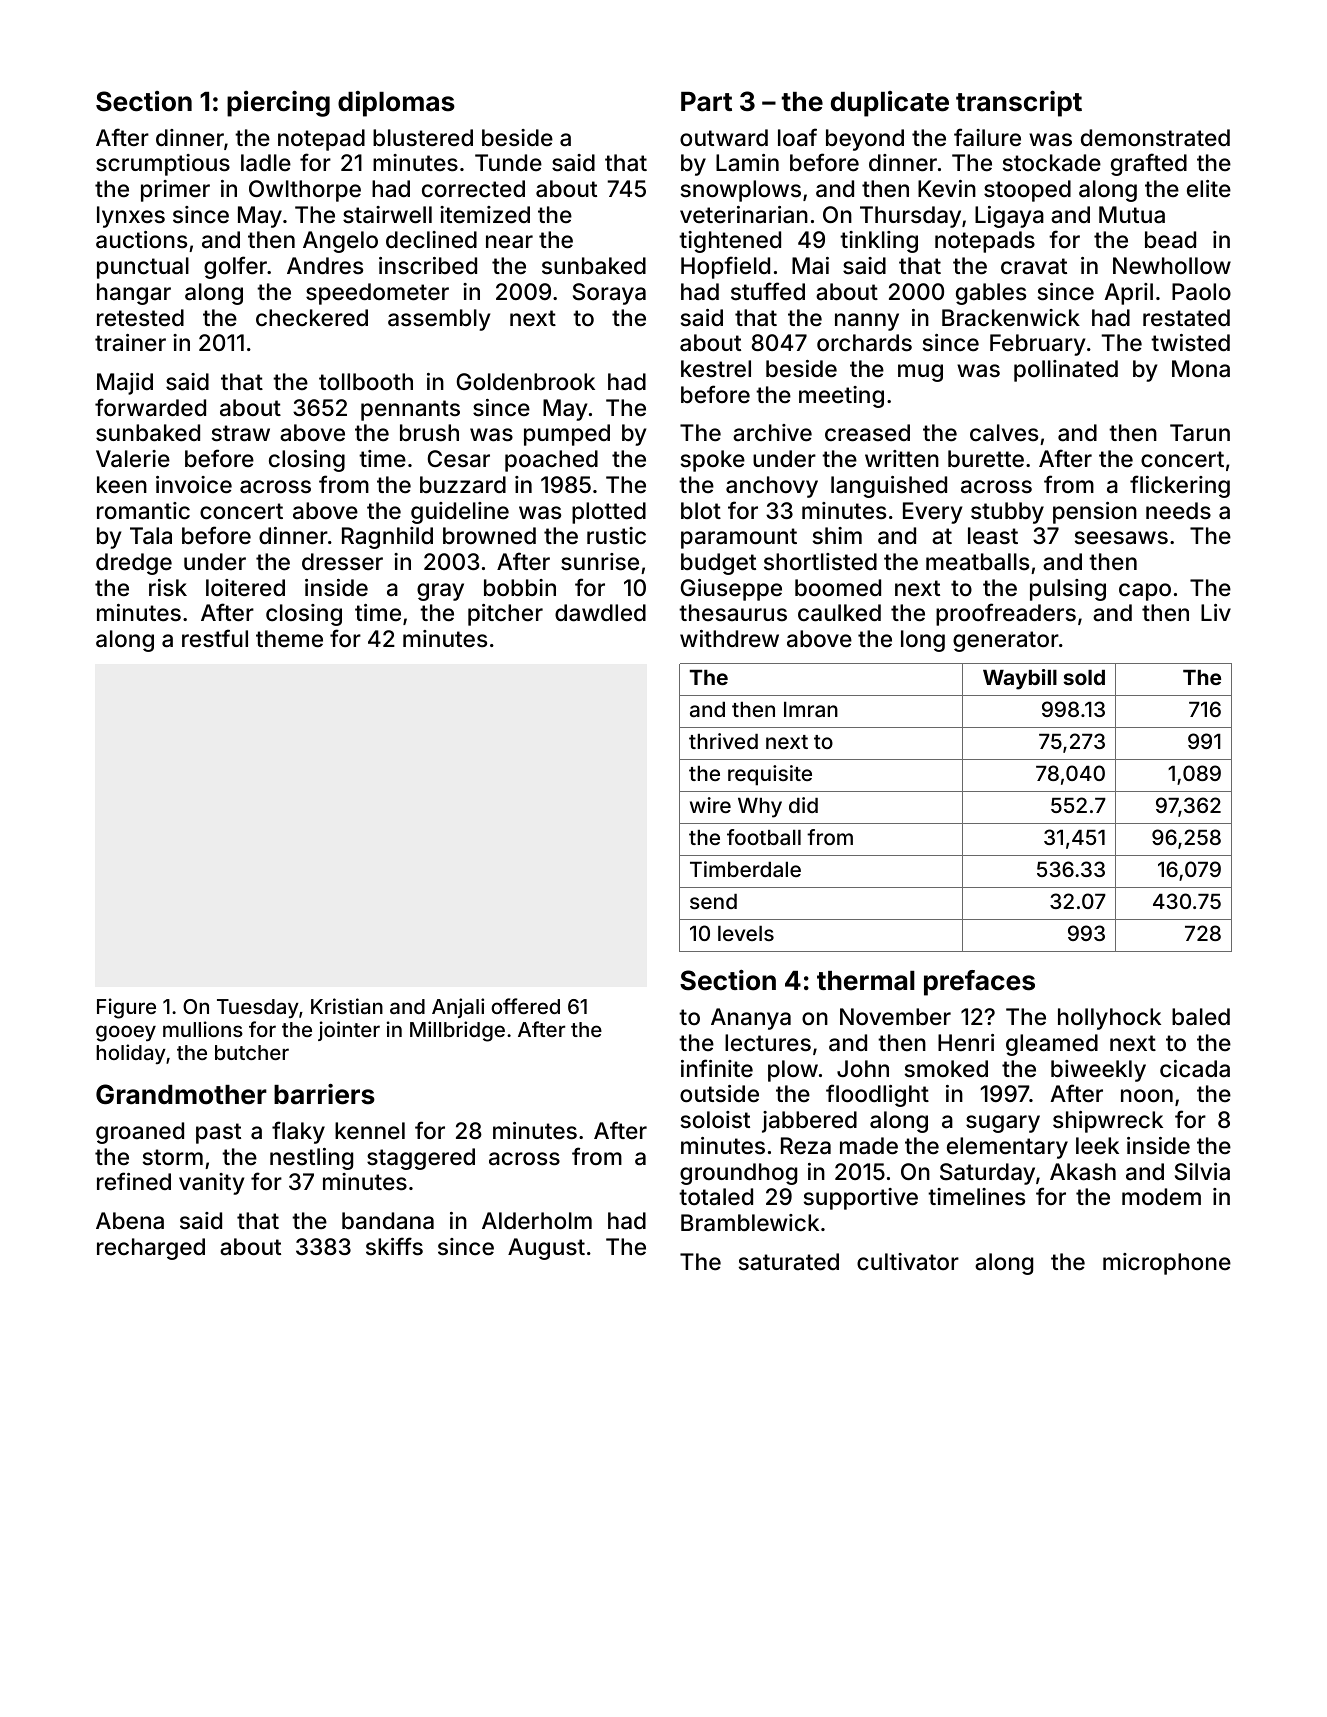  What do you see at coordinates (370, 1131) in the document?
I see `kennel` at bounding box center [370, 1131].
